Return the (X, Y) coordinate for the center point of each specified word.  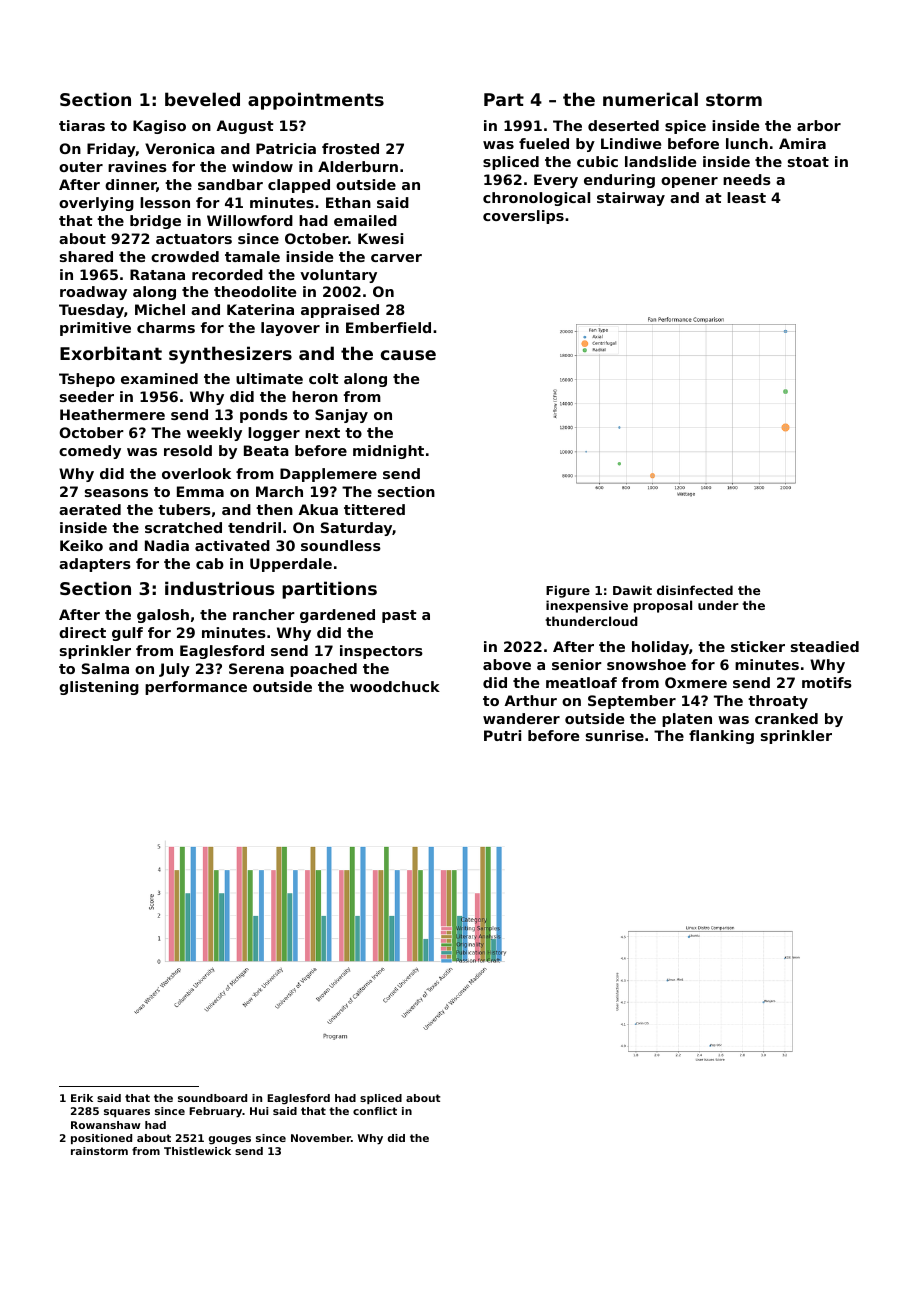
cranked (786, 718)
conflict (375, 1111)
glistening (99, 688)
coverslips (523, 217)
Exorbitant (111, 353)
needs (747, 179)
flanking (721, 737)
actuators (194, 239)
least (746, 197)
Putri (502, 735)
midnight (388, 452)
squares (127, 1113)
